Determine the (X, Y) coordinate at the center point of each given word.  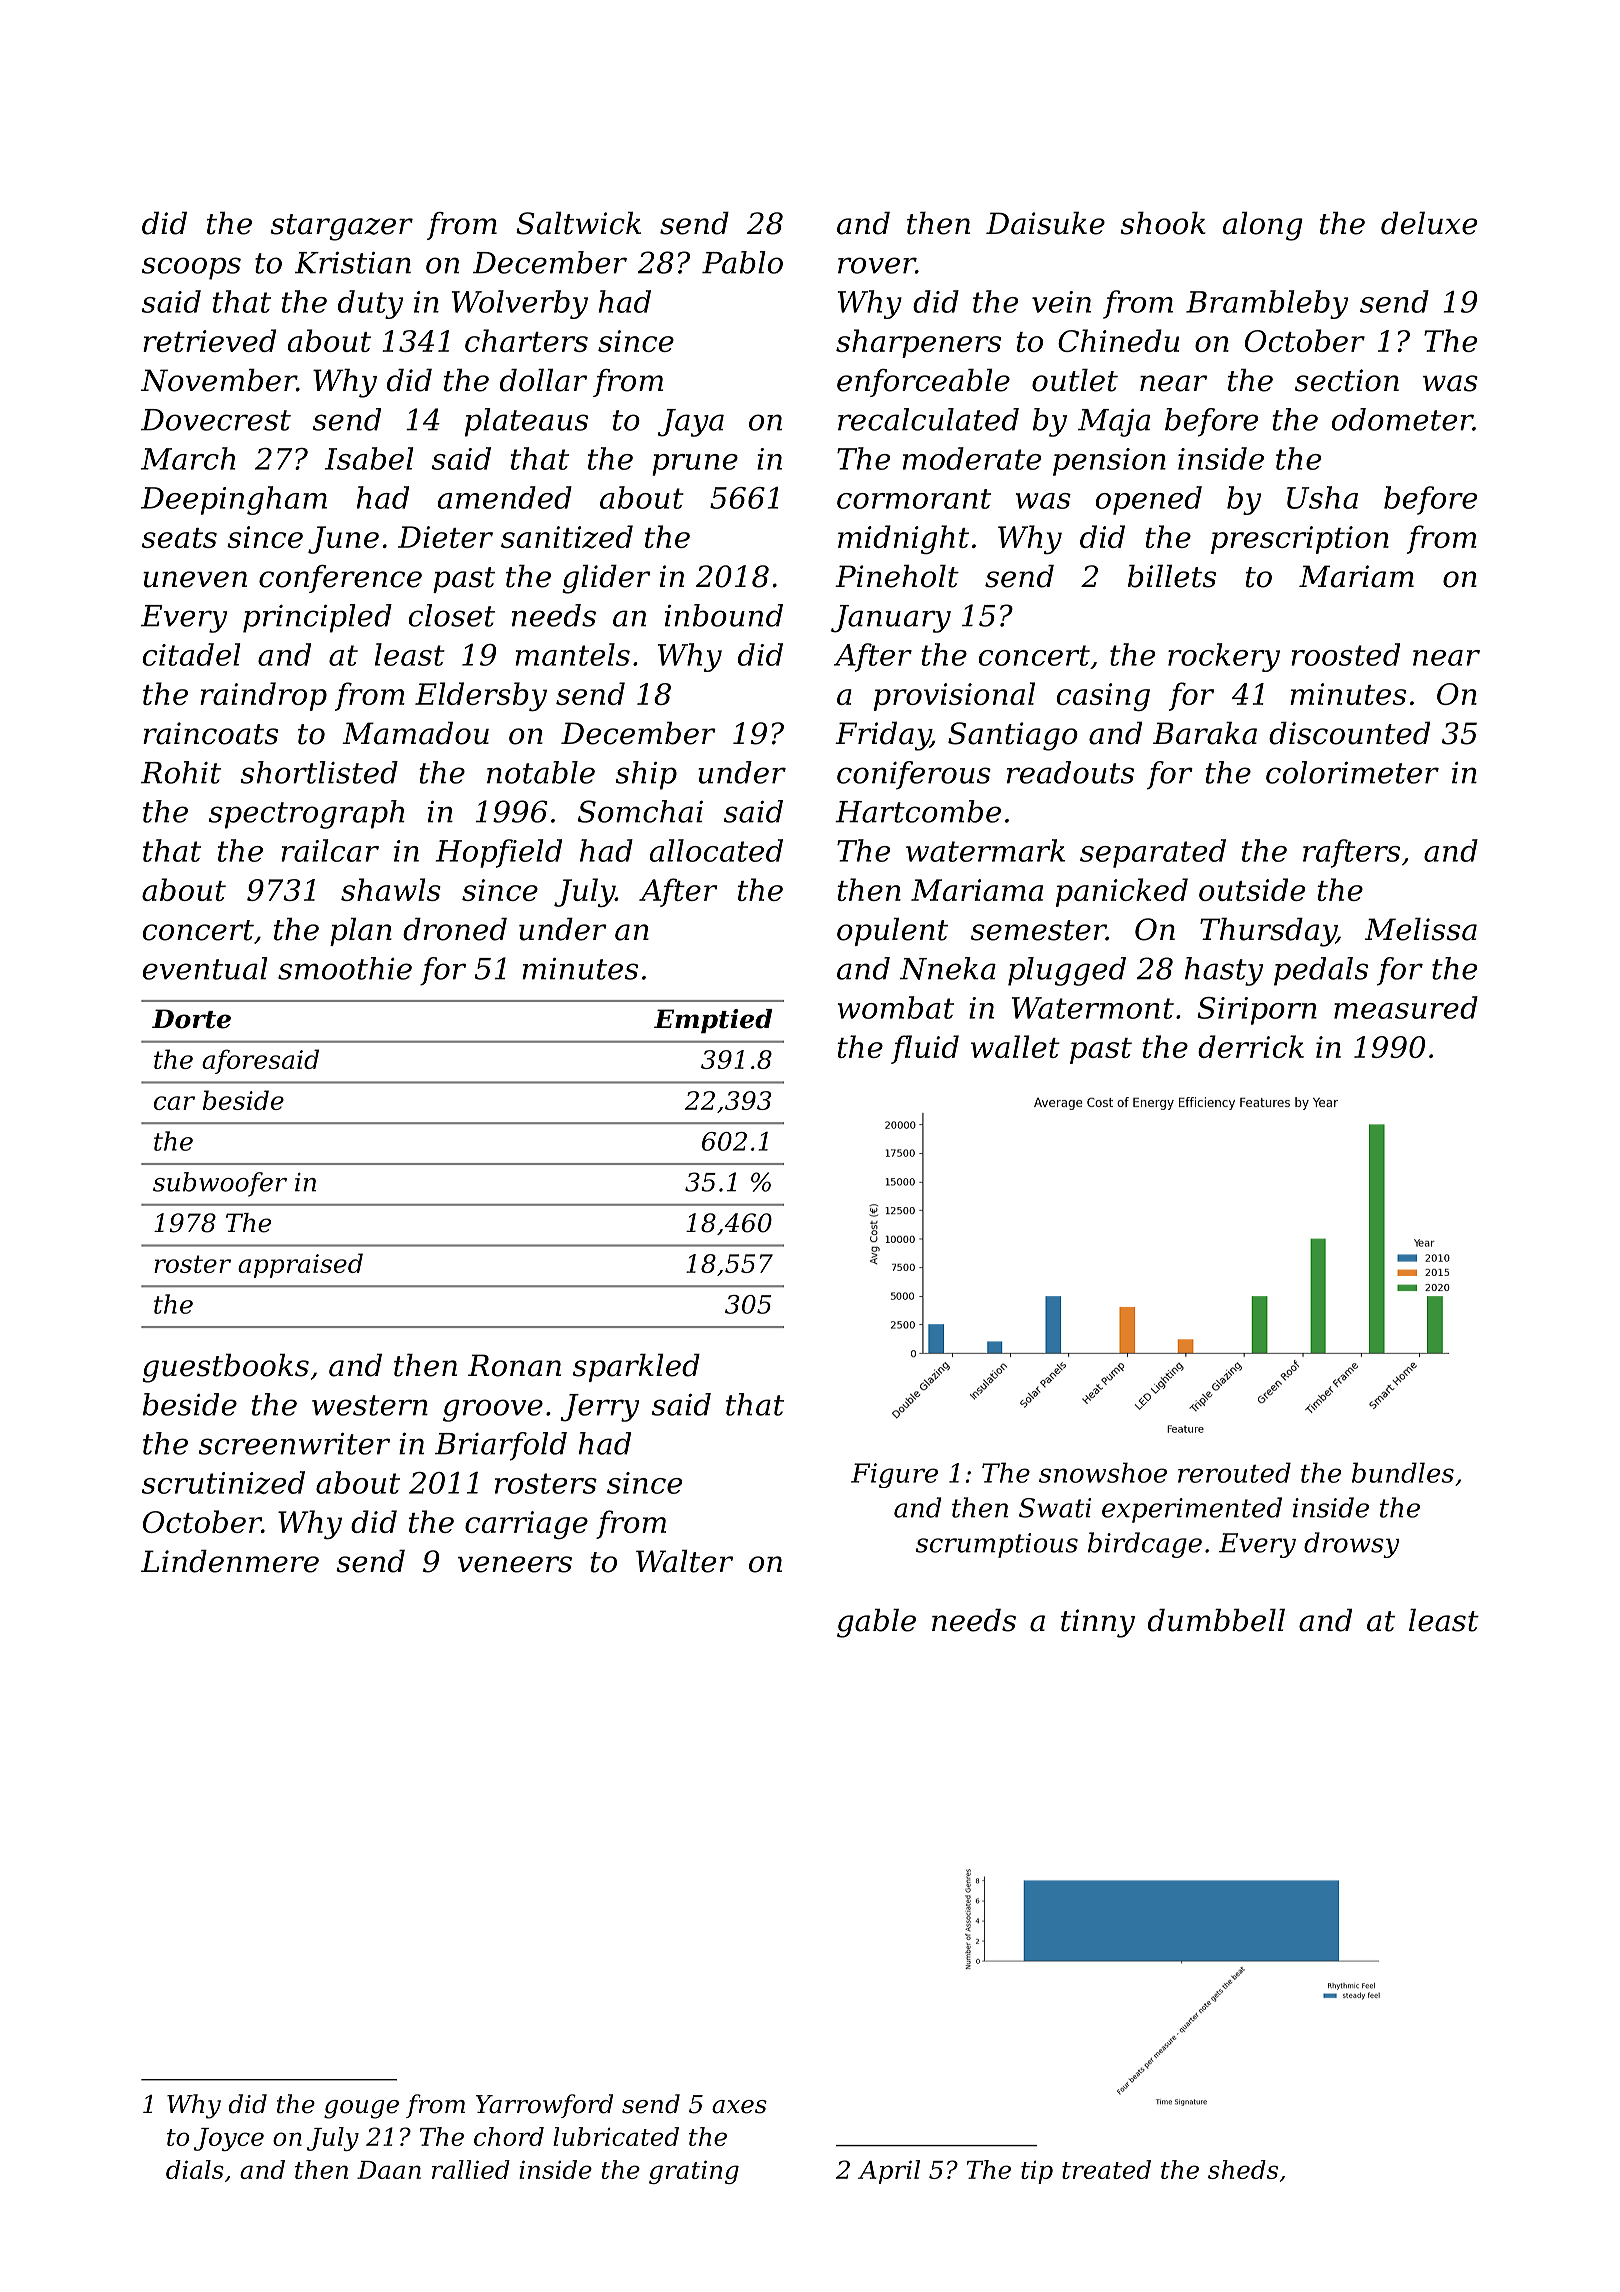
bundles (1403, 1472)
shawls (391, 889)
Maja (1114, 423)
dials (195, 2169)
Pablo (742, 262)
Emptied (713, 1021)
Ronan (514, 1365)
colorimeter (1352, 772)
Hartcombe (918, 811)
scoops (191, 268)
